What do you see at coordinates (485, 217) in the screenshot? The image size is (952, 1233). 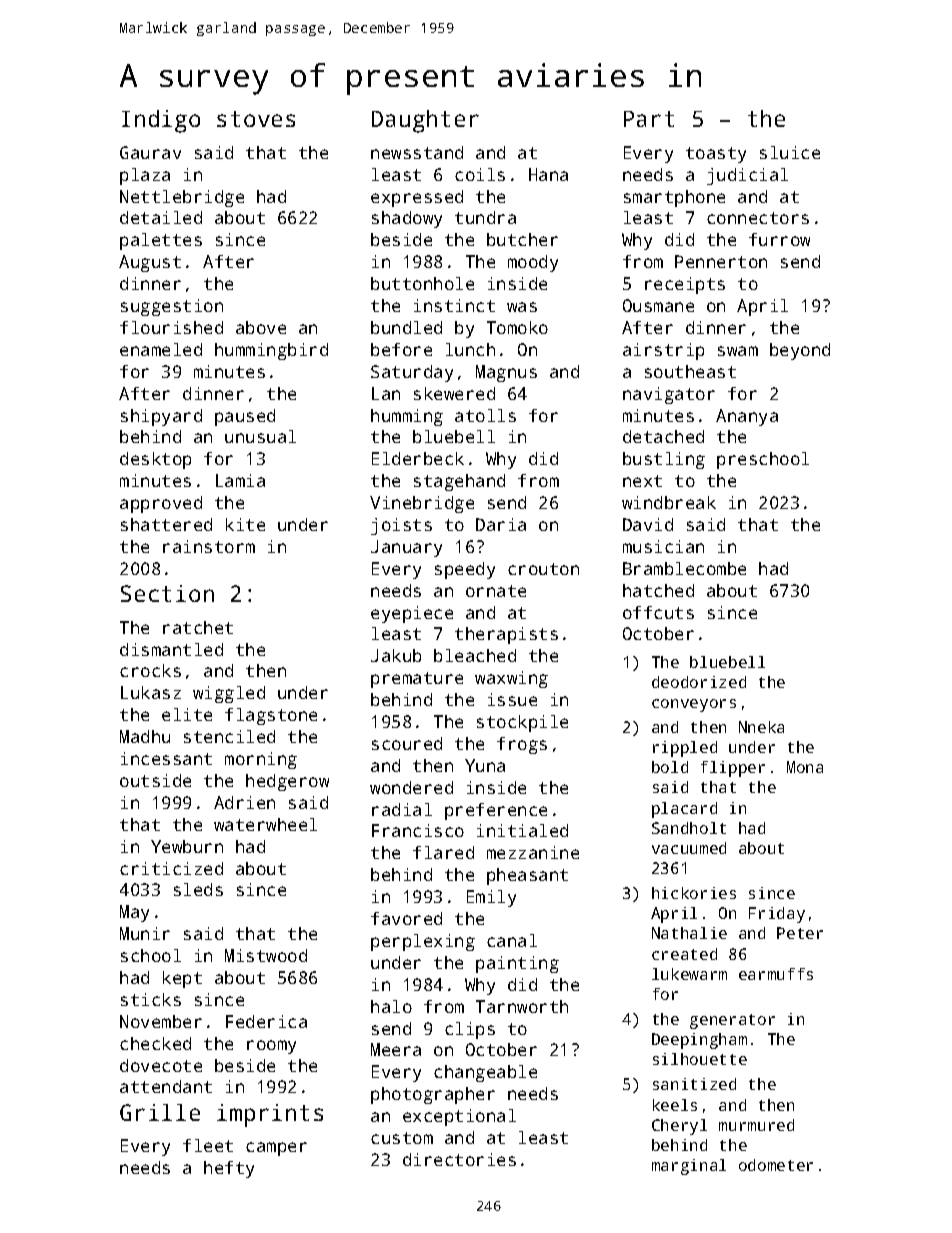 I see `tundra` at bounding box center [485, 217].
